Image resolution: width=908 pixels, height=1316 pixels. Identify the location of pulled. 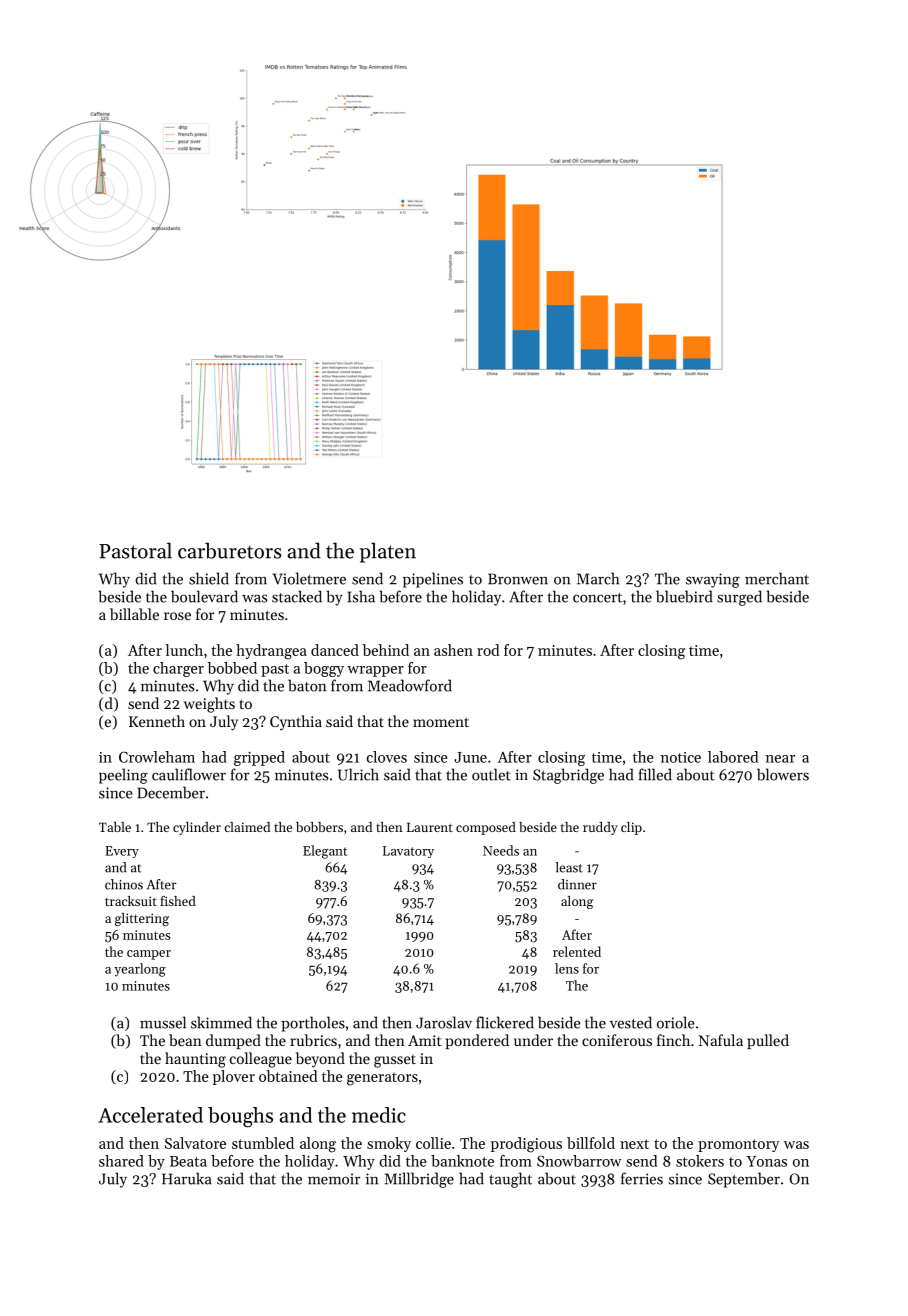
(768, 1041).
